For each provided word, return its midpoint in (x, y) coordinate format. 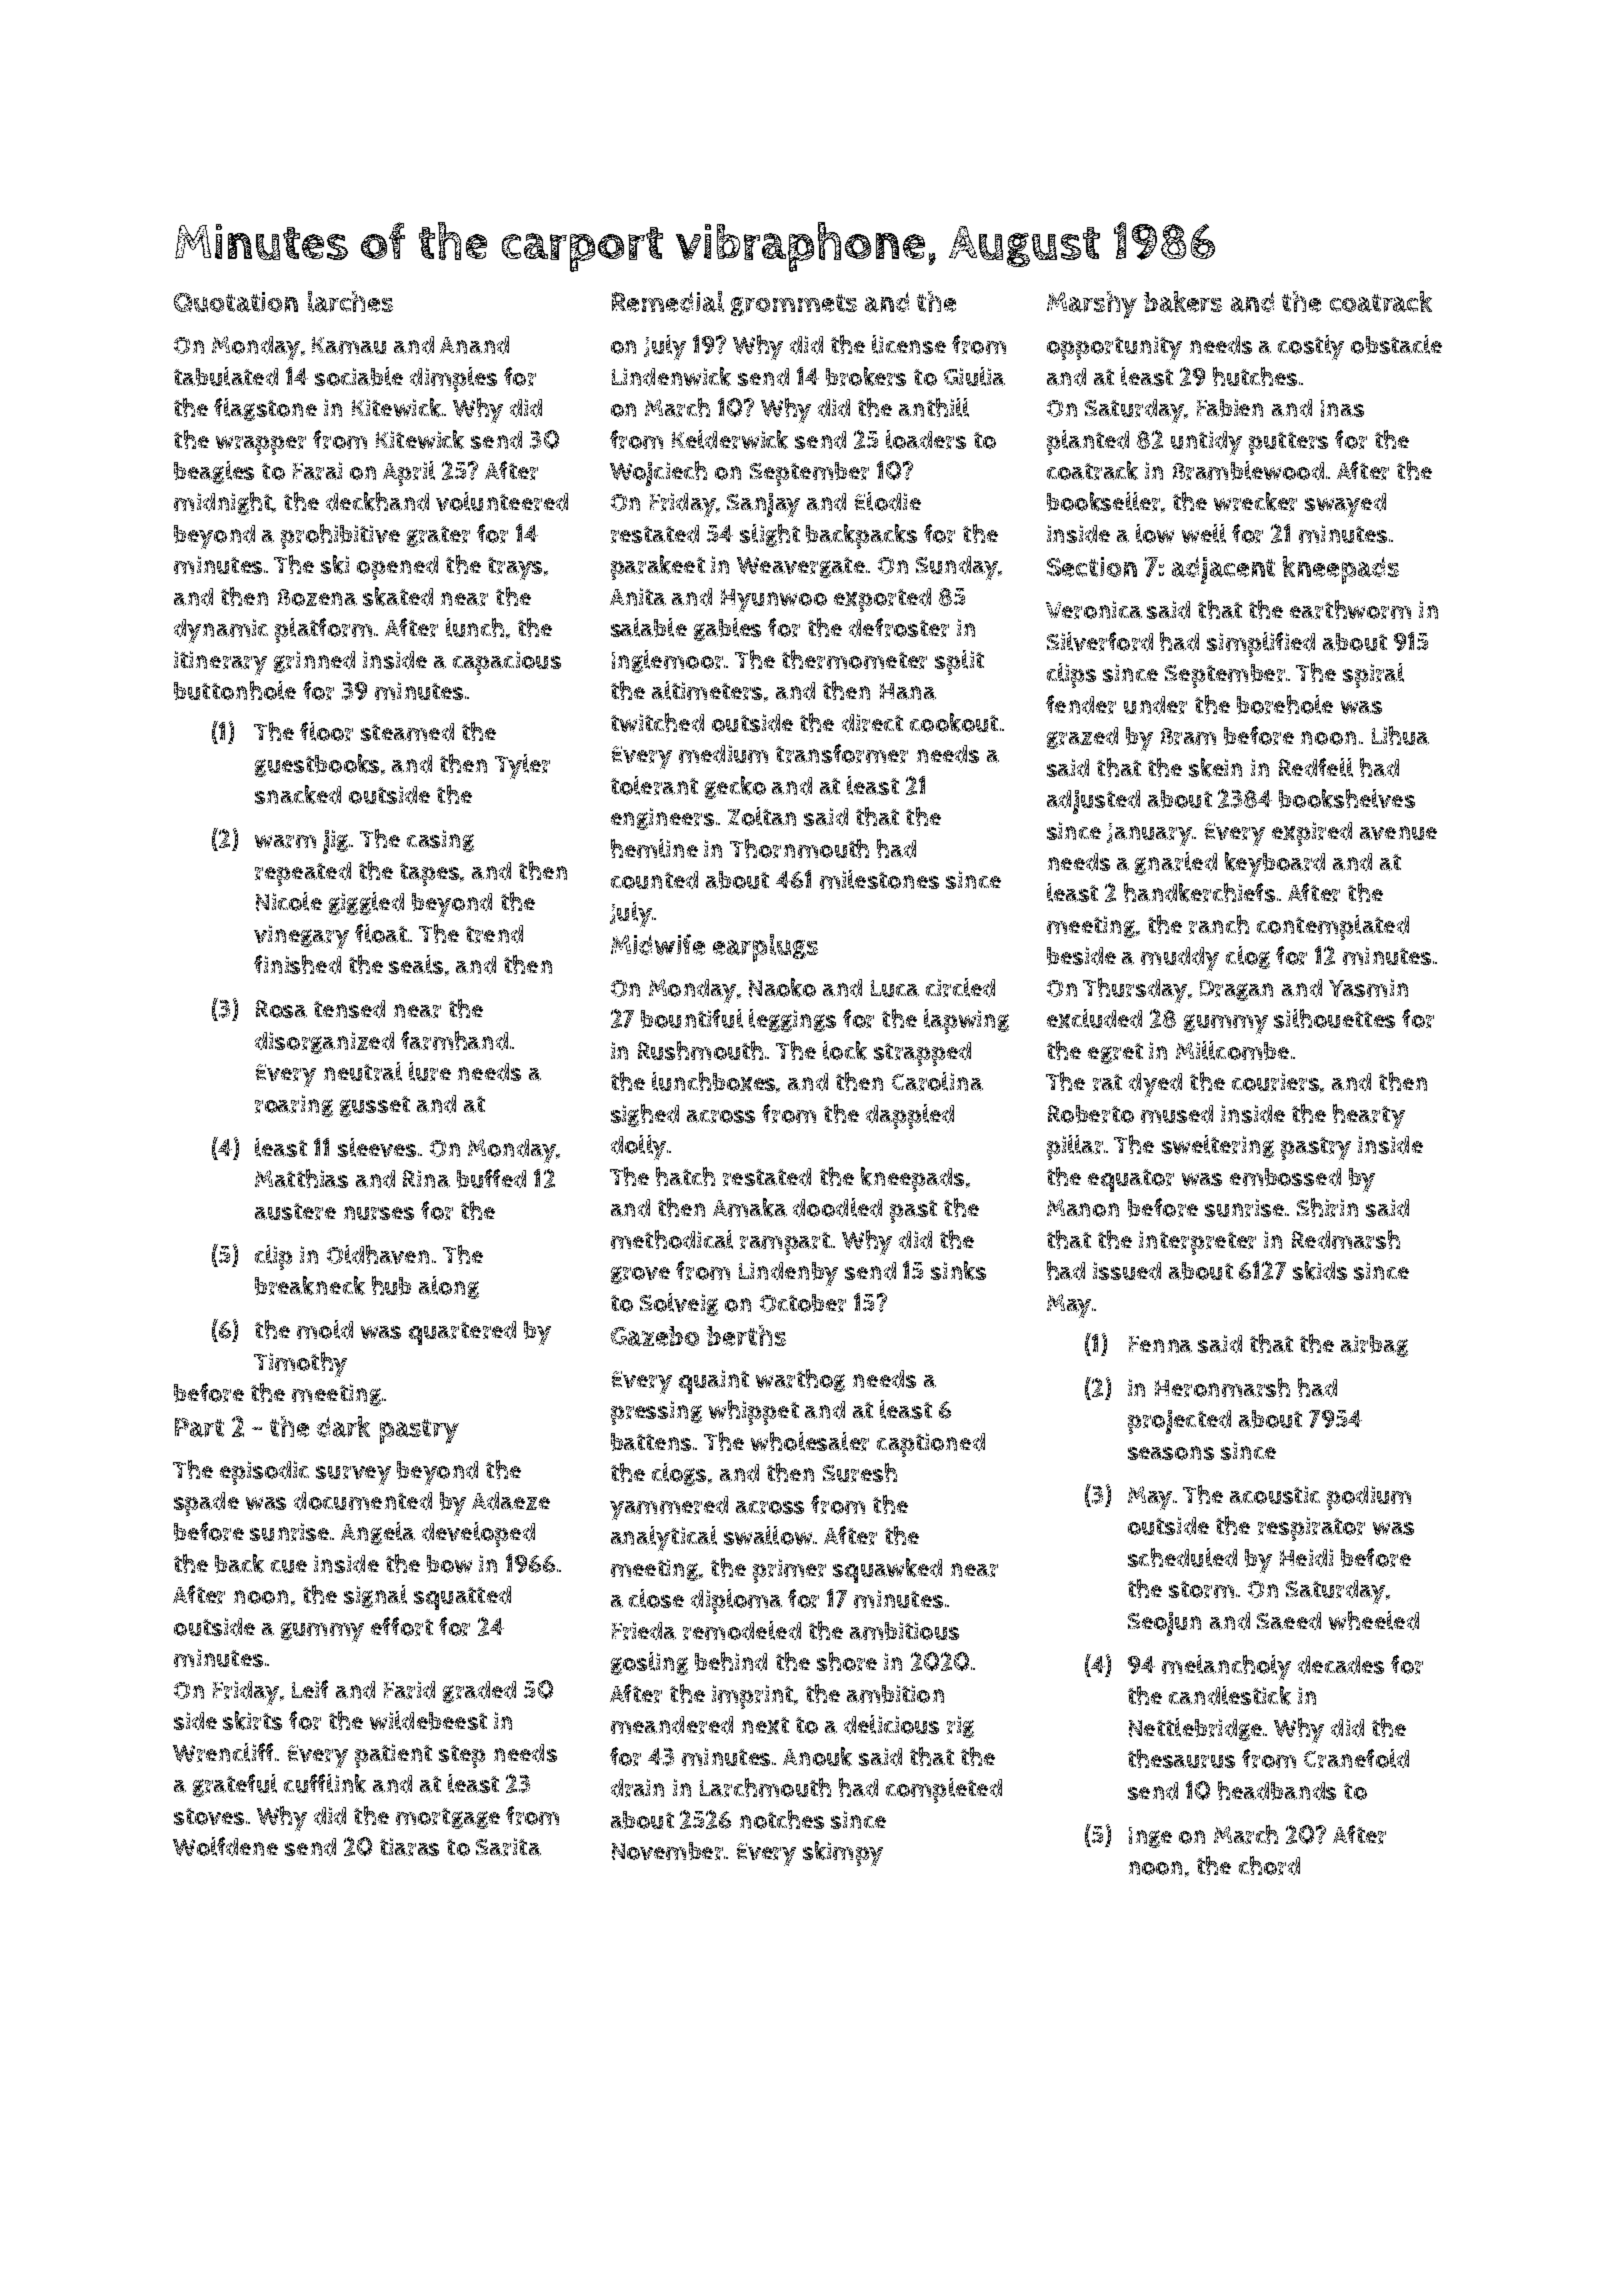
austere (295, 1211)
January (1149, 834)
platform (323, 630)
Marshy (1092, 305)
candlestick (1230, 1695)
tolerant (654, 785)
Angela (378, 1533)
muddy (1180, 959)
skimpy (843, 1853)
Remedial (668, 301)
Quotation (236, 302)
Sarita (508, 1847)
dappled (910, 1116)
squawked (887, 1570)
